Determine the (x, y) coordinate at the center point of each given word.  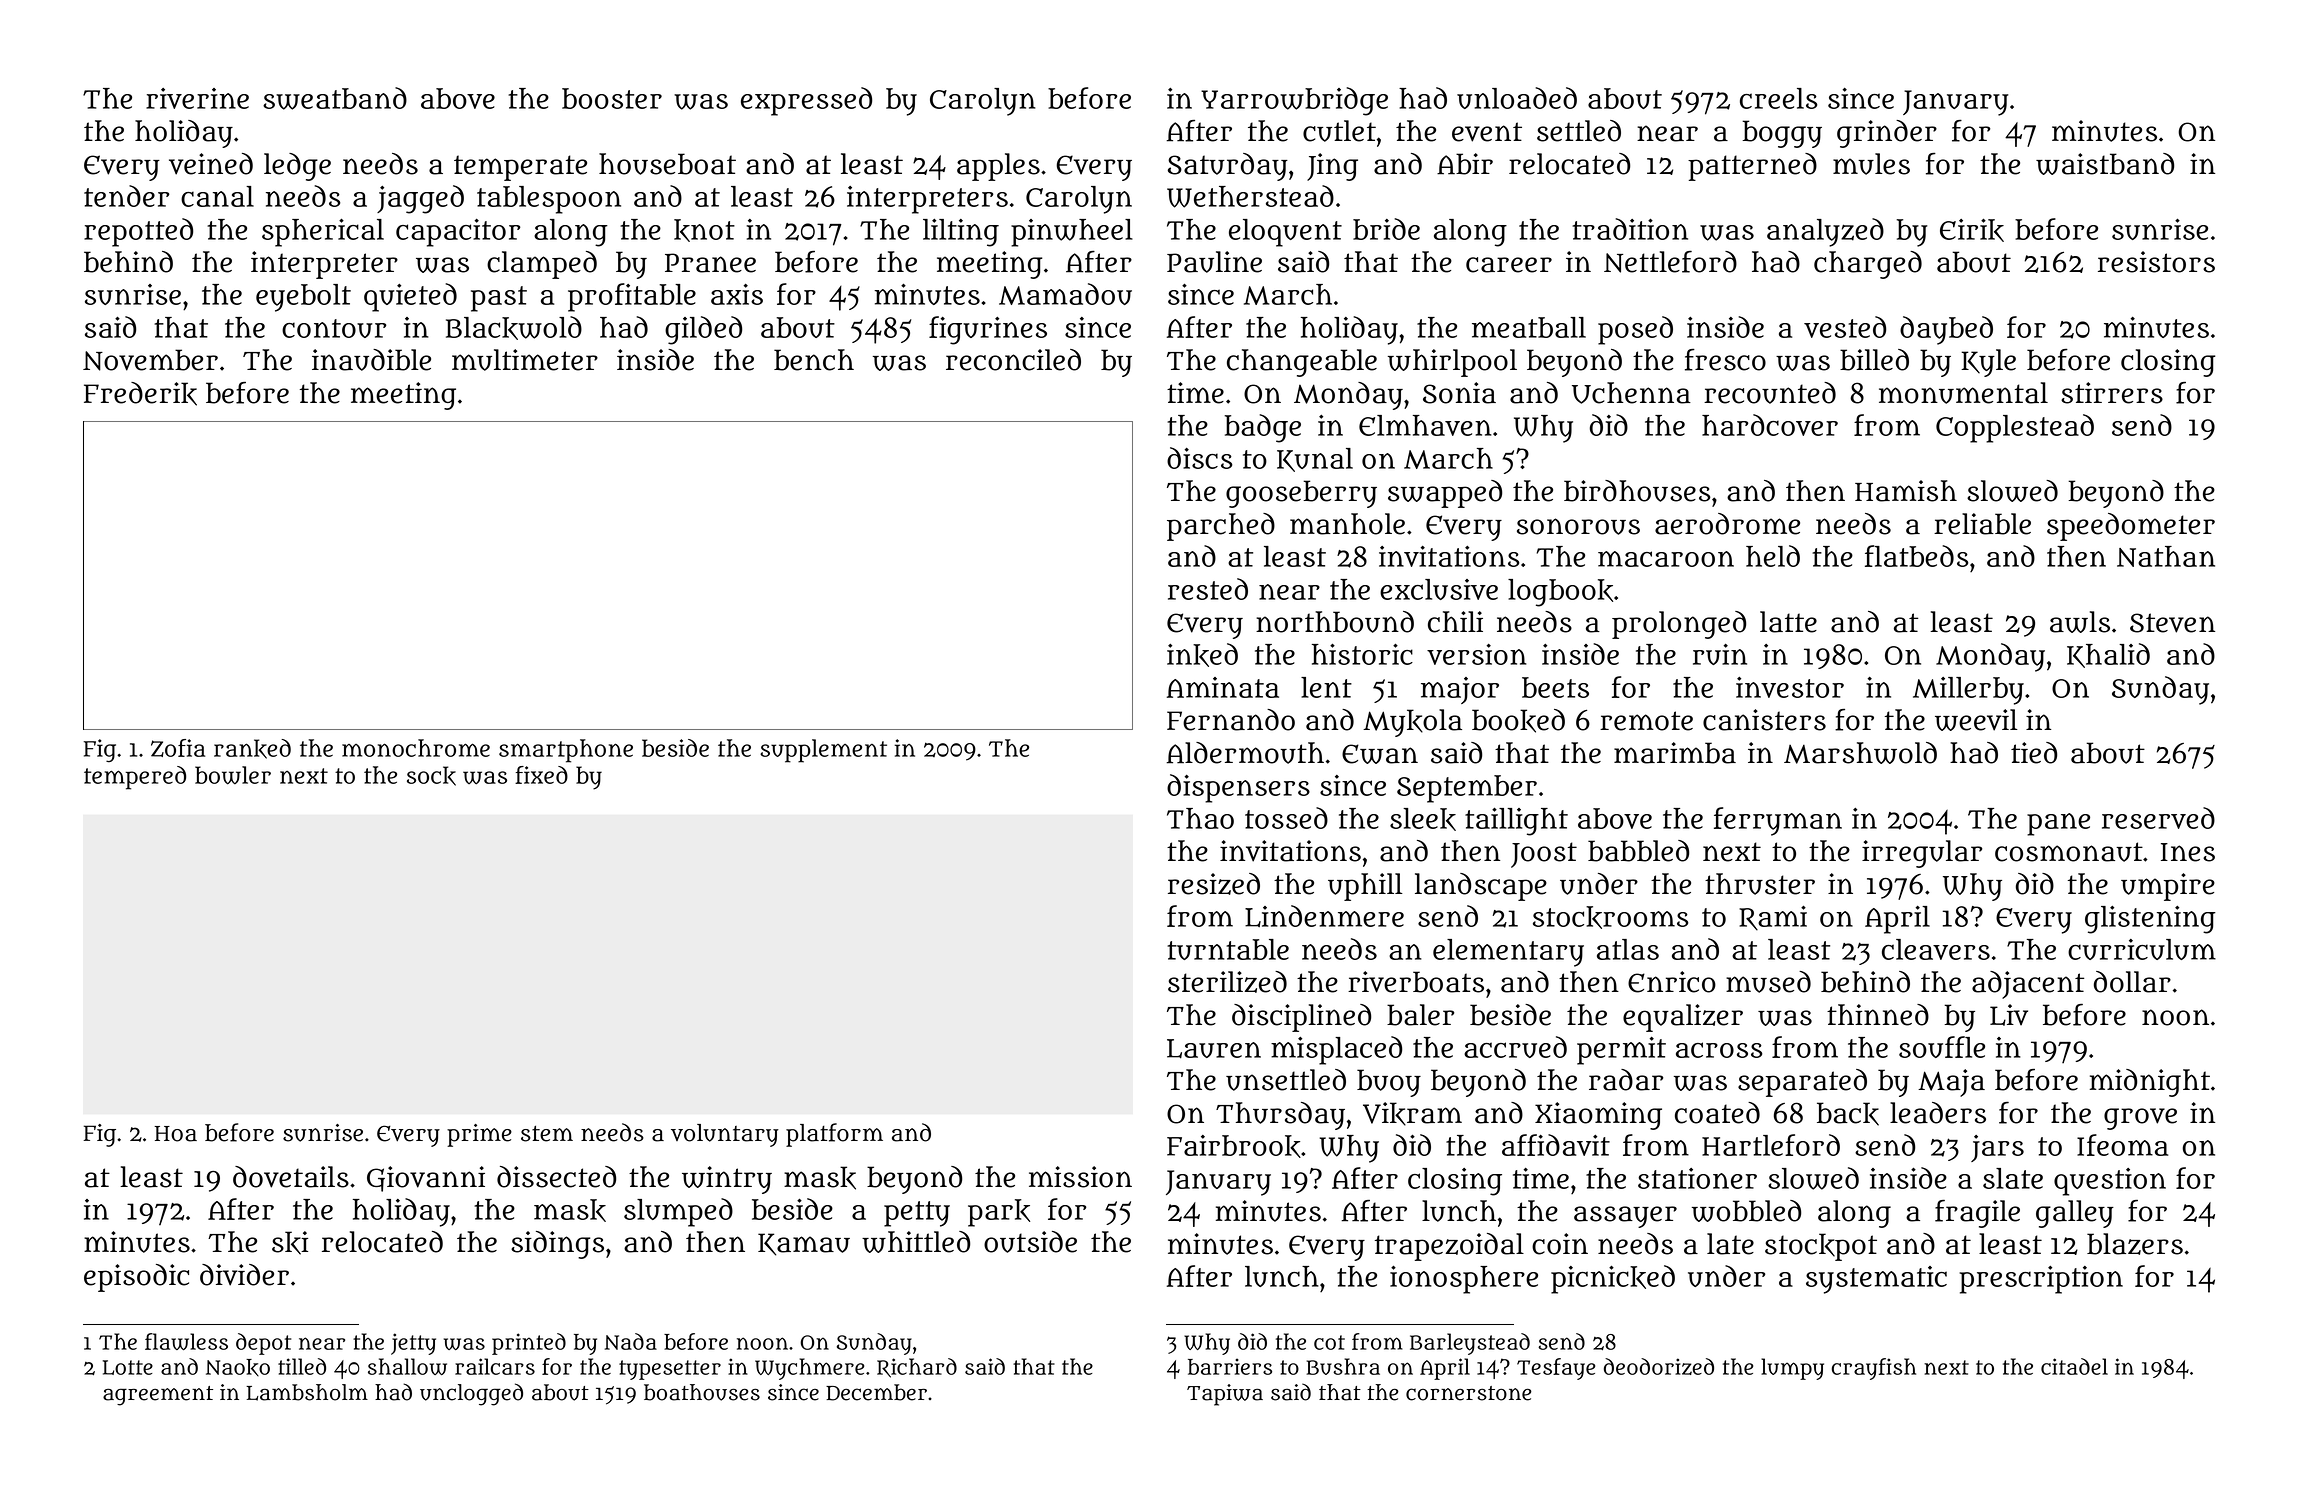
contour (334, 328)
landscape (1481, 887)
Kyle (1988, 363)
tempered (135, 778)
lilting (961, 233)
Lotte (128, 1367)
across (1719, 1050)
